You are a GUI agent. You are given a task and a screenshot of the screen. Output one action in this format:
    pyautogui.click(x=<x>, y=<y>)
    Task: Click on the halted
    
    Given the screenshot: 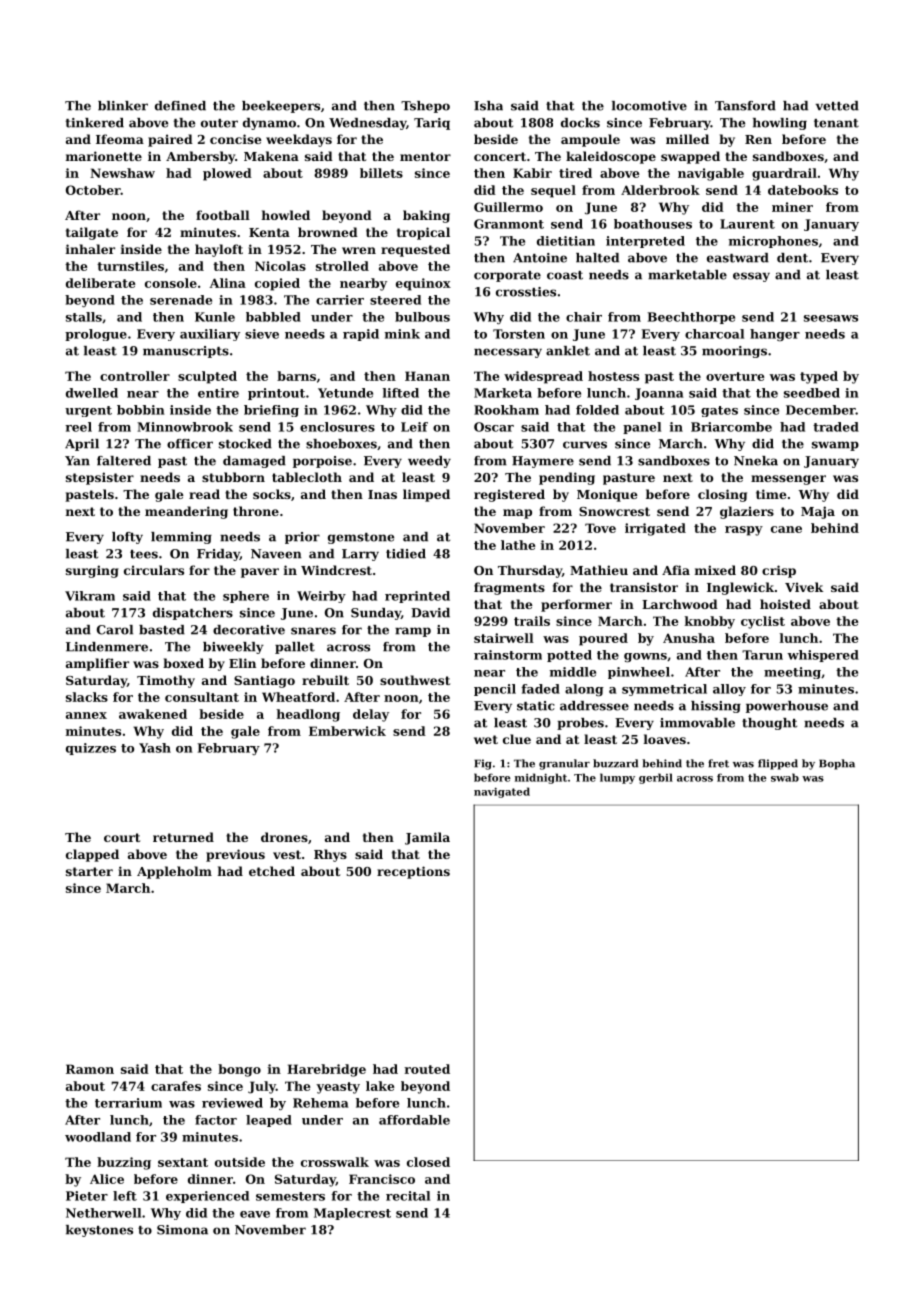 What is the action you would take?
    pyautogui.click(x=597, y=258)
